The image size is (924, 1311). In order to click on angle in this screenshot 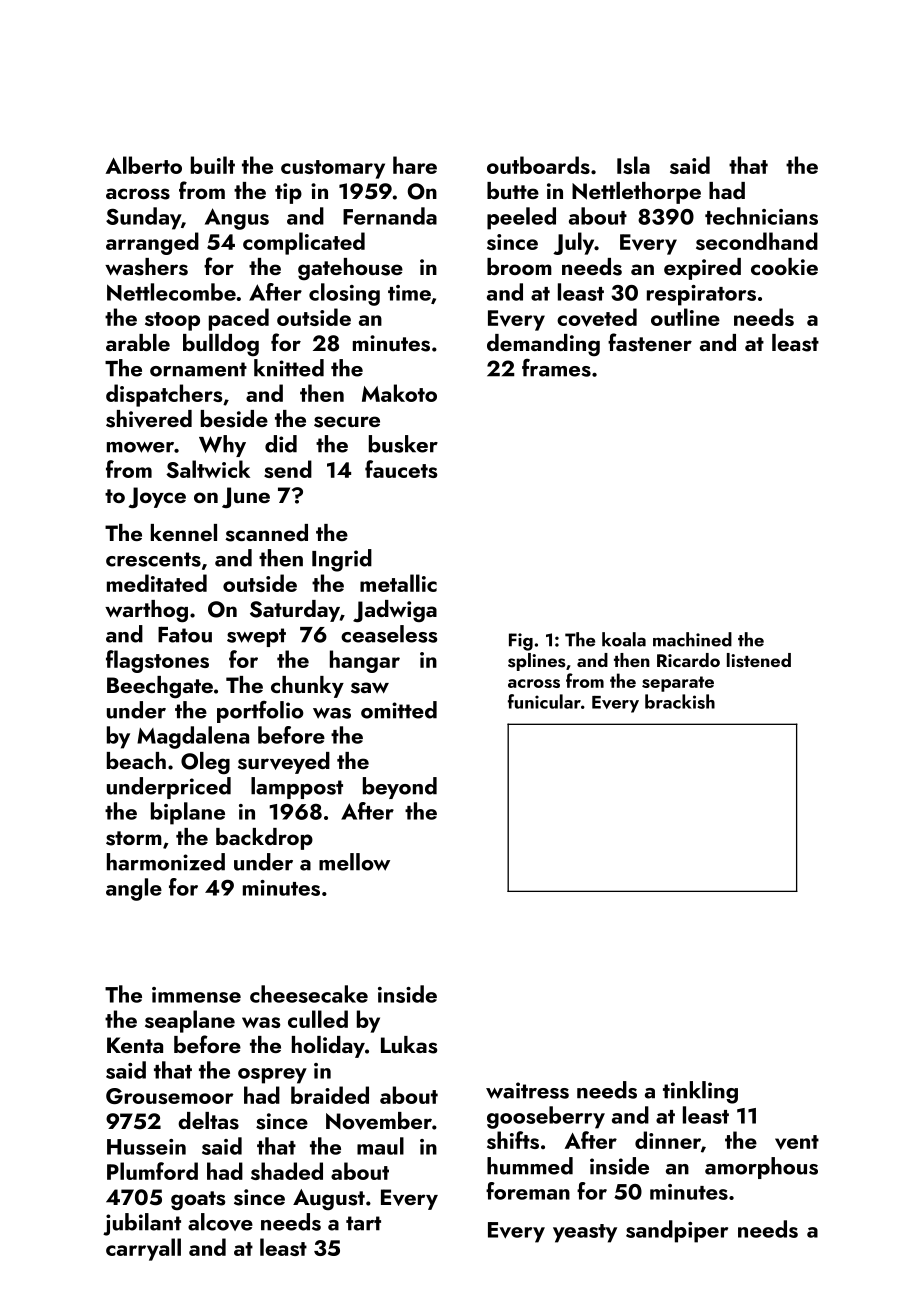, I will do `click(134, 889)`.
